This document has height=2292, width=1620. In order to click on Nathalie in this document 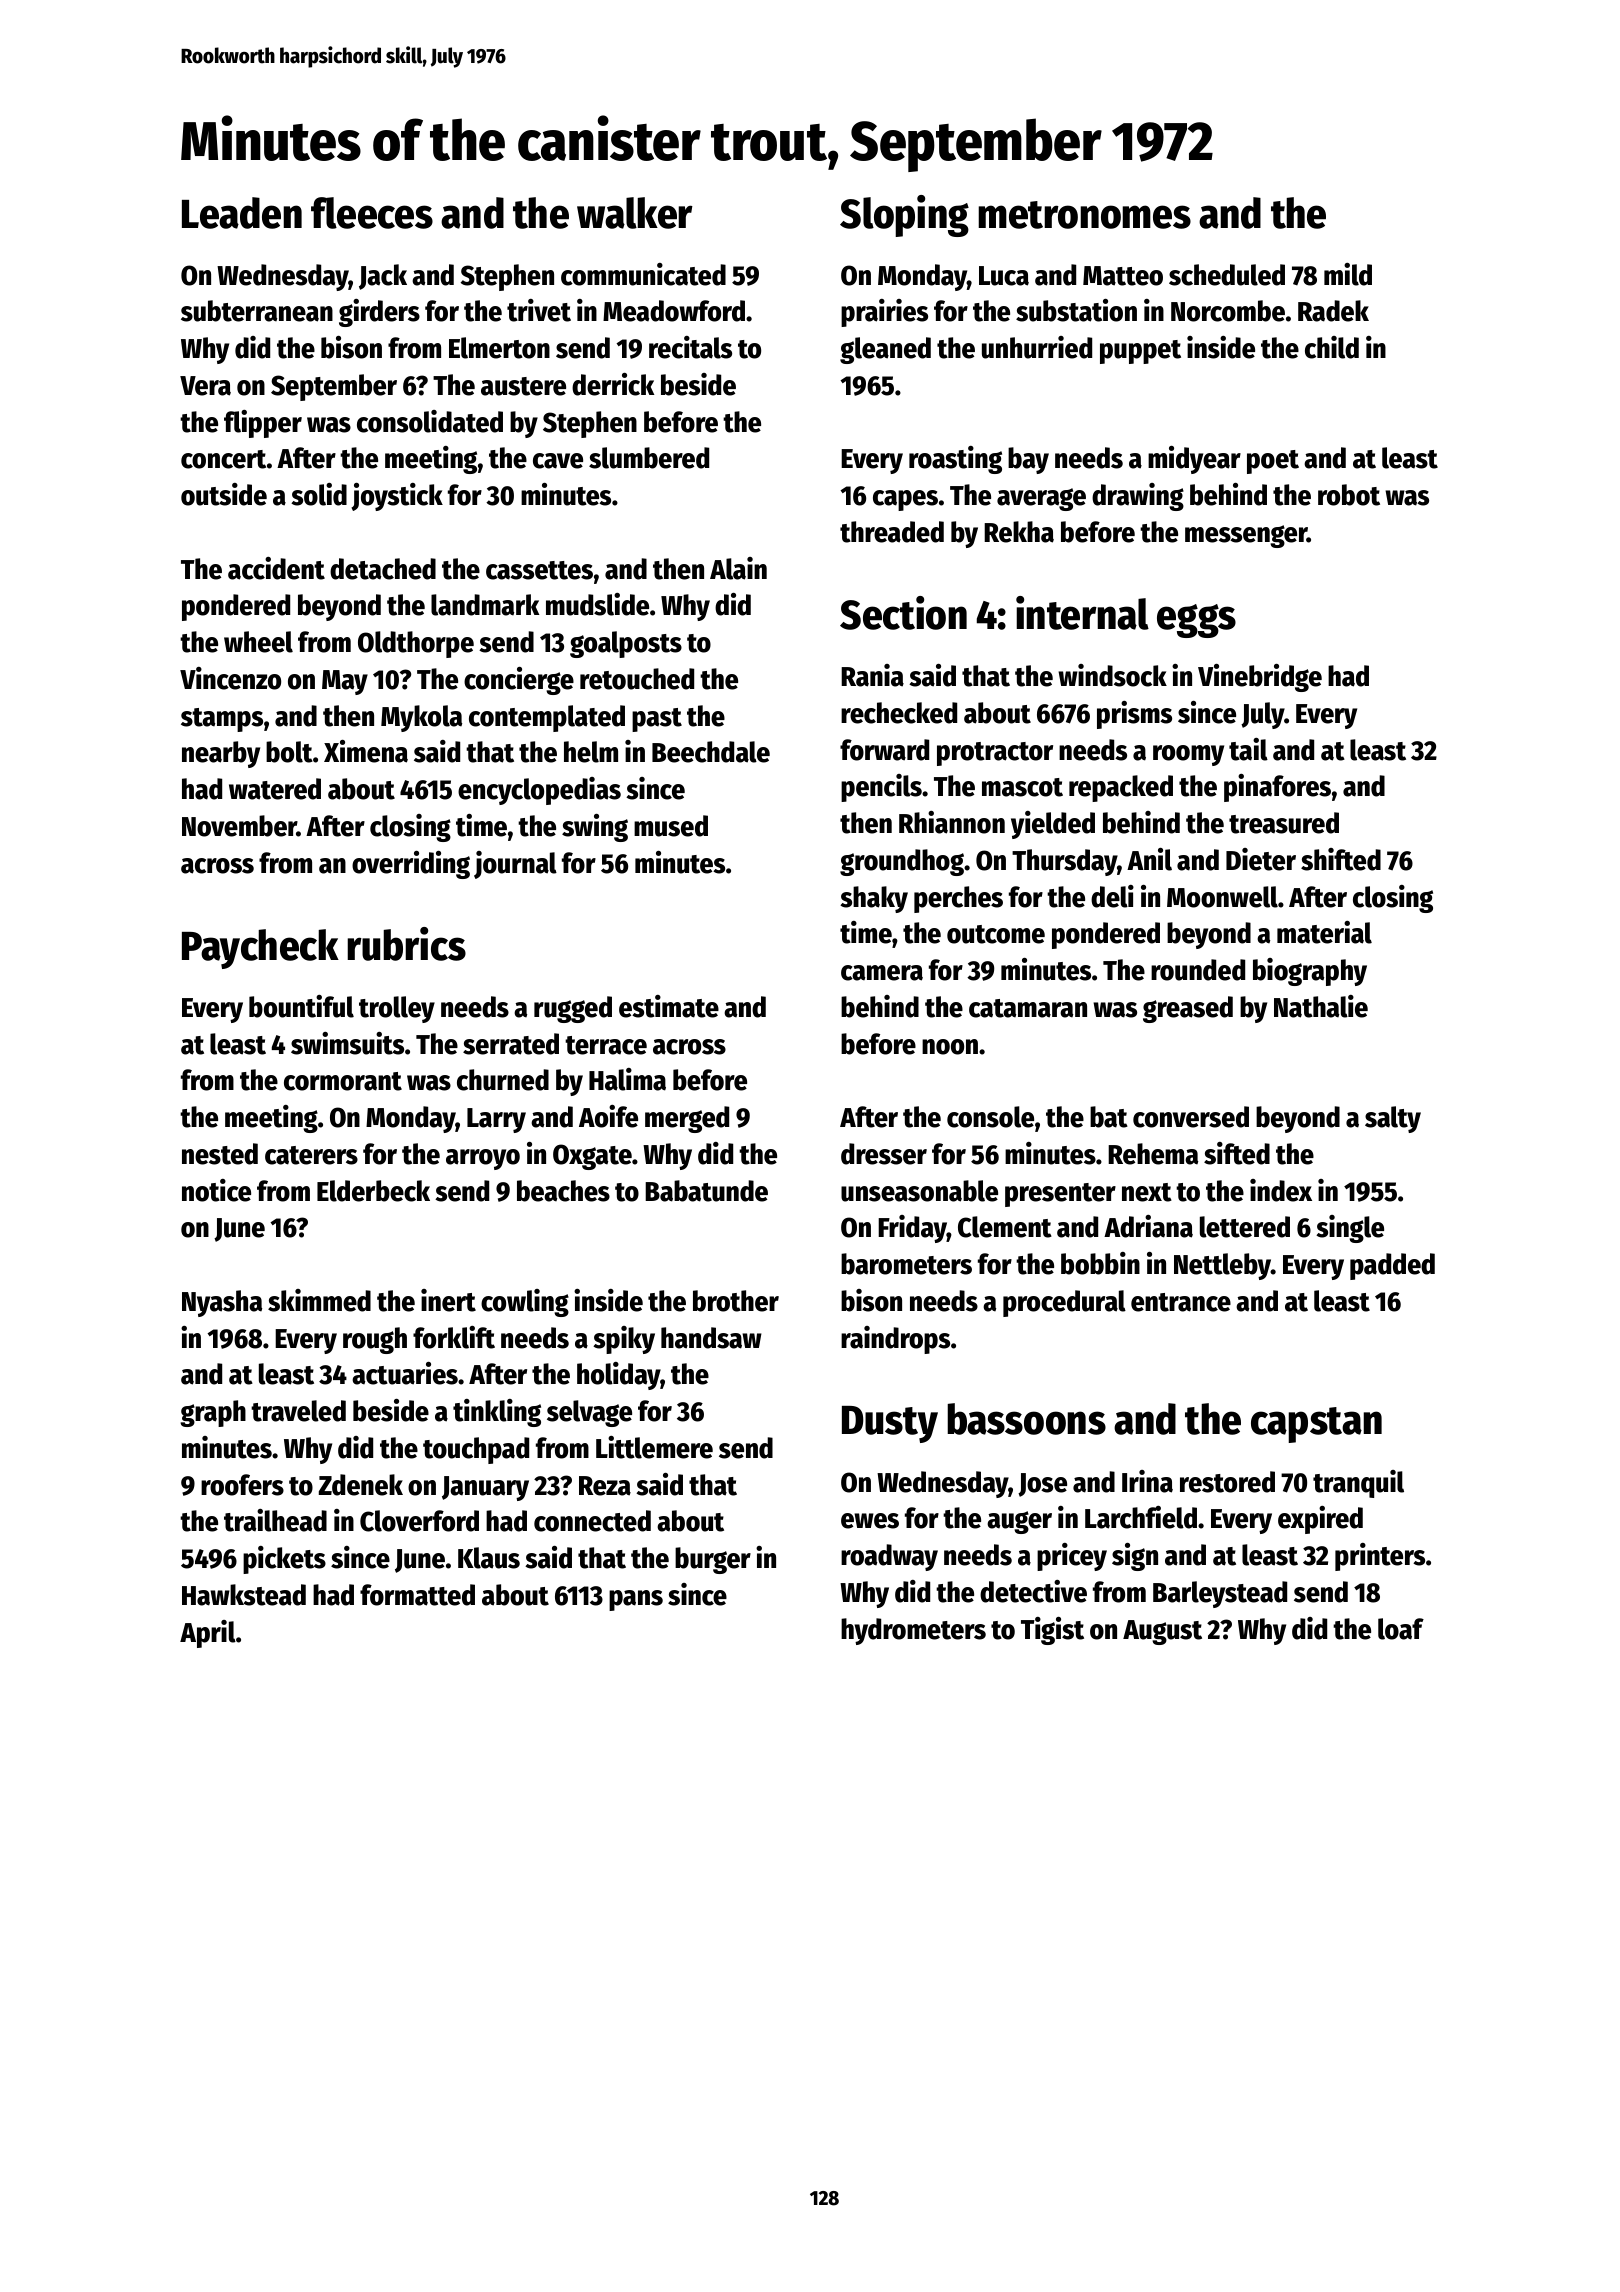, I will do `click(1321, 1006)`.
